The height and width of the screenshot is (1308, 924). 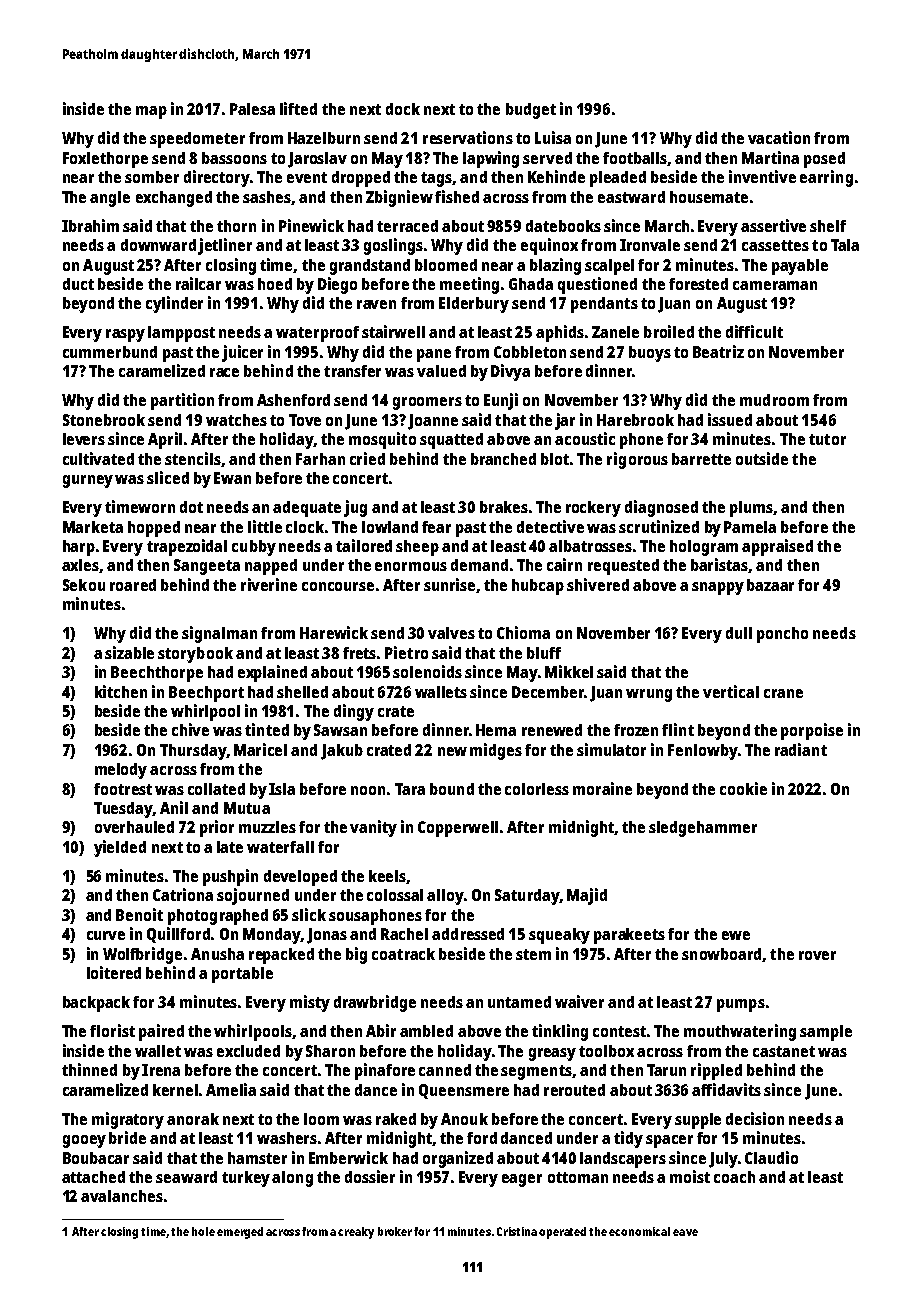 What do you see at coordinates (105, 160) in the screenshot?
I see `Foxlethorpe` at bounding box center [105, 160].
